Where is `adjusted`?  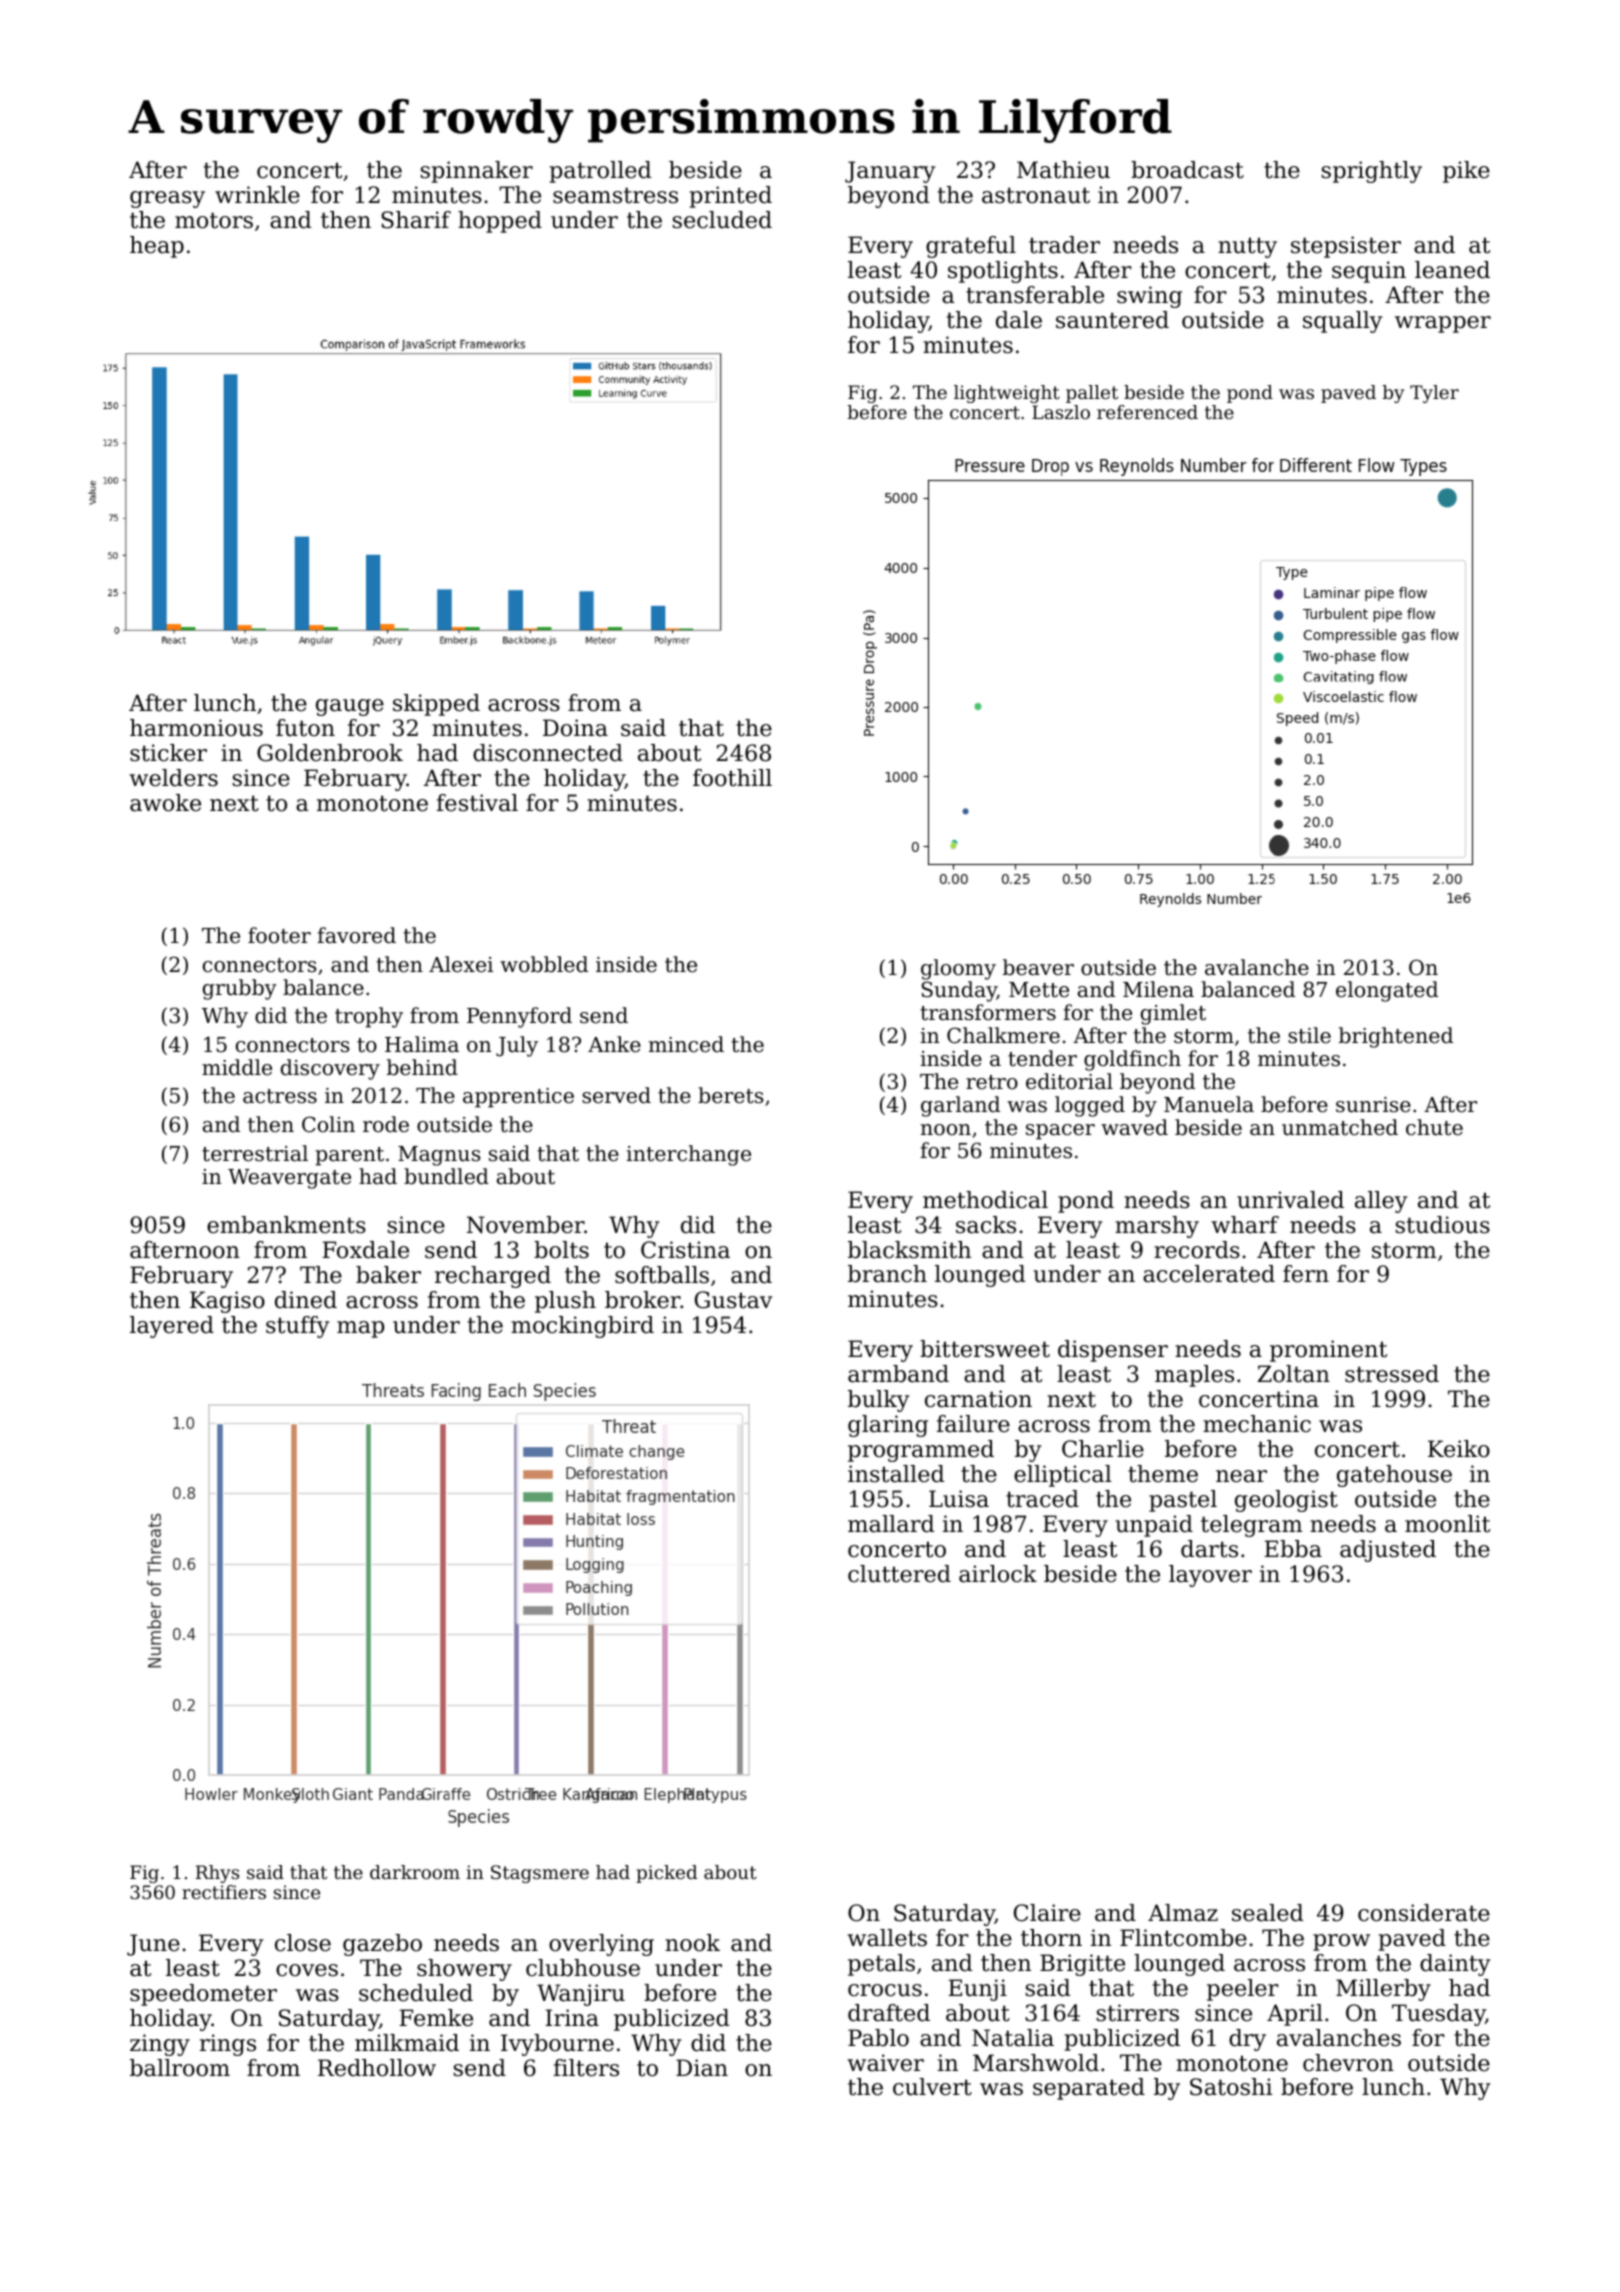 adjusted is located at coordinates (1388, 1551).
